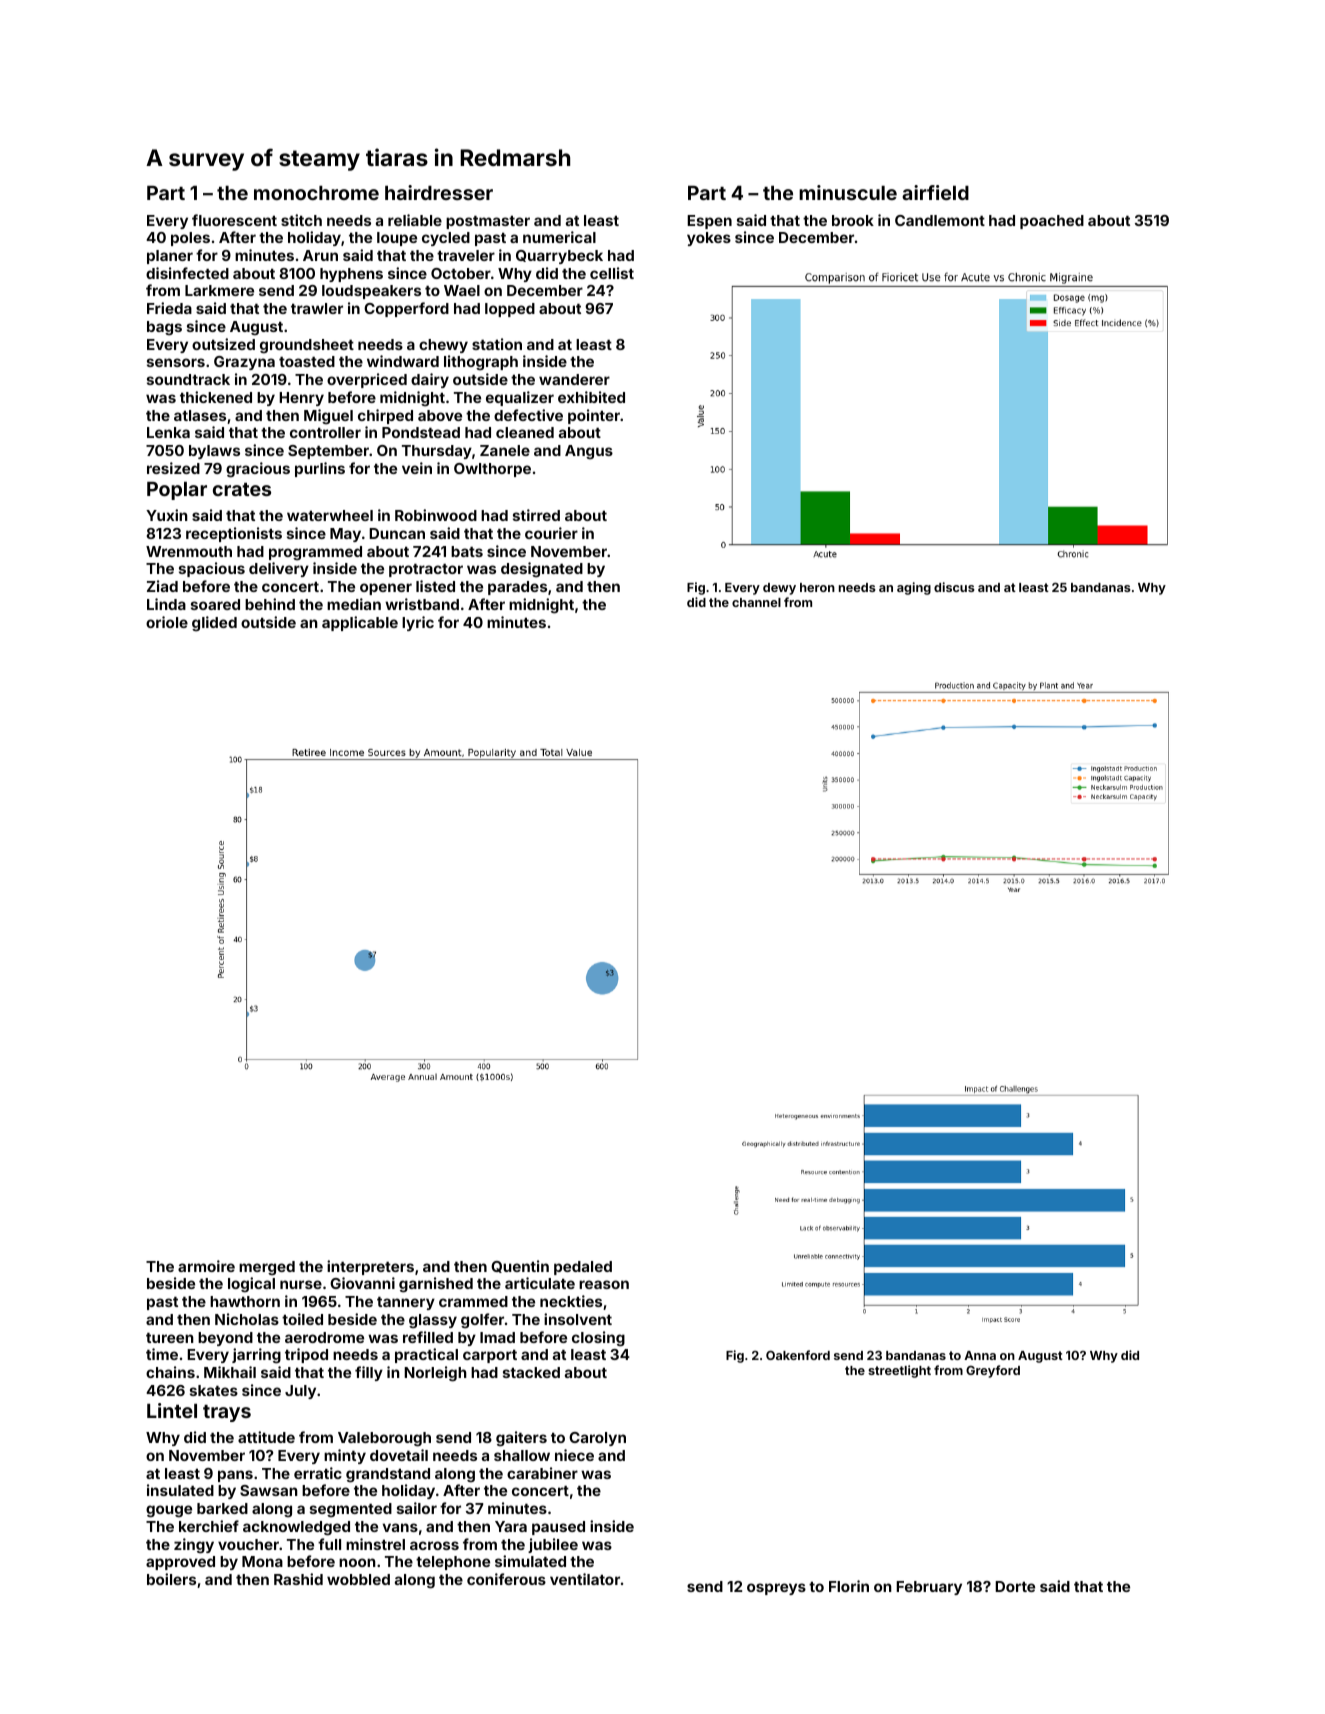  I want to click on oriole, so click(167, 622).
